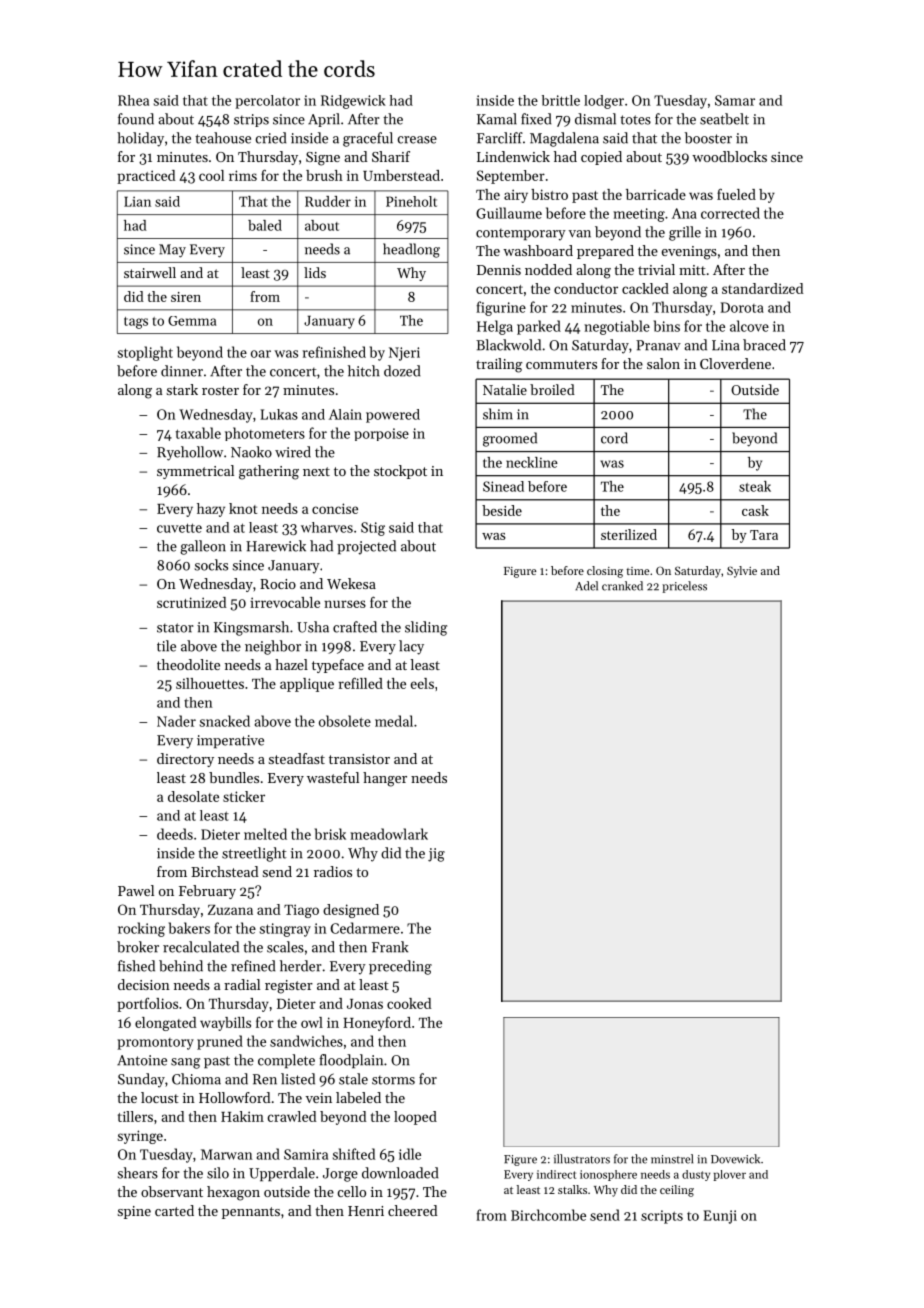  I want to click on register, so click(289, 987).
